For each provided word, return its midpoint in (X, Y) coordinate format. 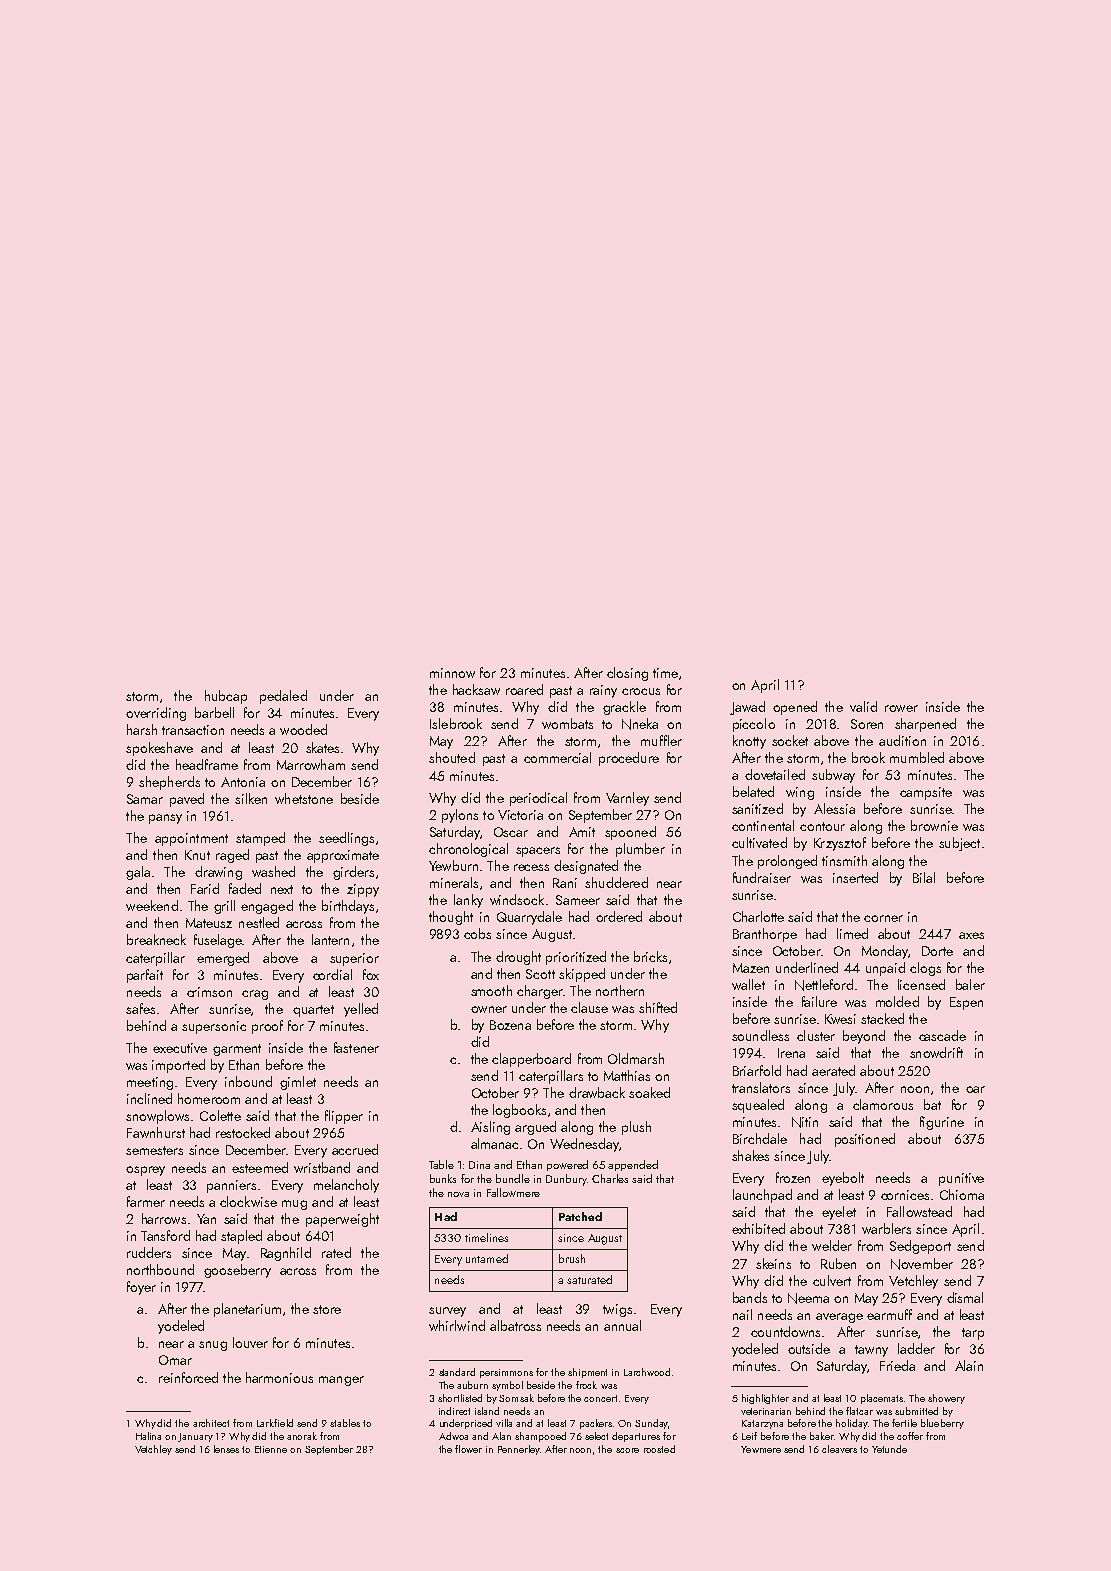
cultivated (759, 842)
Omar (175, 1360)
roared (524, 689)
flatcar (859, 1411)
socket (790, 740)
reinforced (188, 1377)
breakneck (156, 939)
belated (753, 791)
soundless (760, 1035)
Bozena (510, 1025)
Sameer (578, 900)
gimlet (298, 1083)
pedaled (283, 697)
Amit (582, 832)
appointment (191, 839)
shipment (587, 1373)
